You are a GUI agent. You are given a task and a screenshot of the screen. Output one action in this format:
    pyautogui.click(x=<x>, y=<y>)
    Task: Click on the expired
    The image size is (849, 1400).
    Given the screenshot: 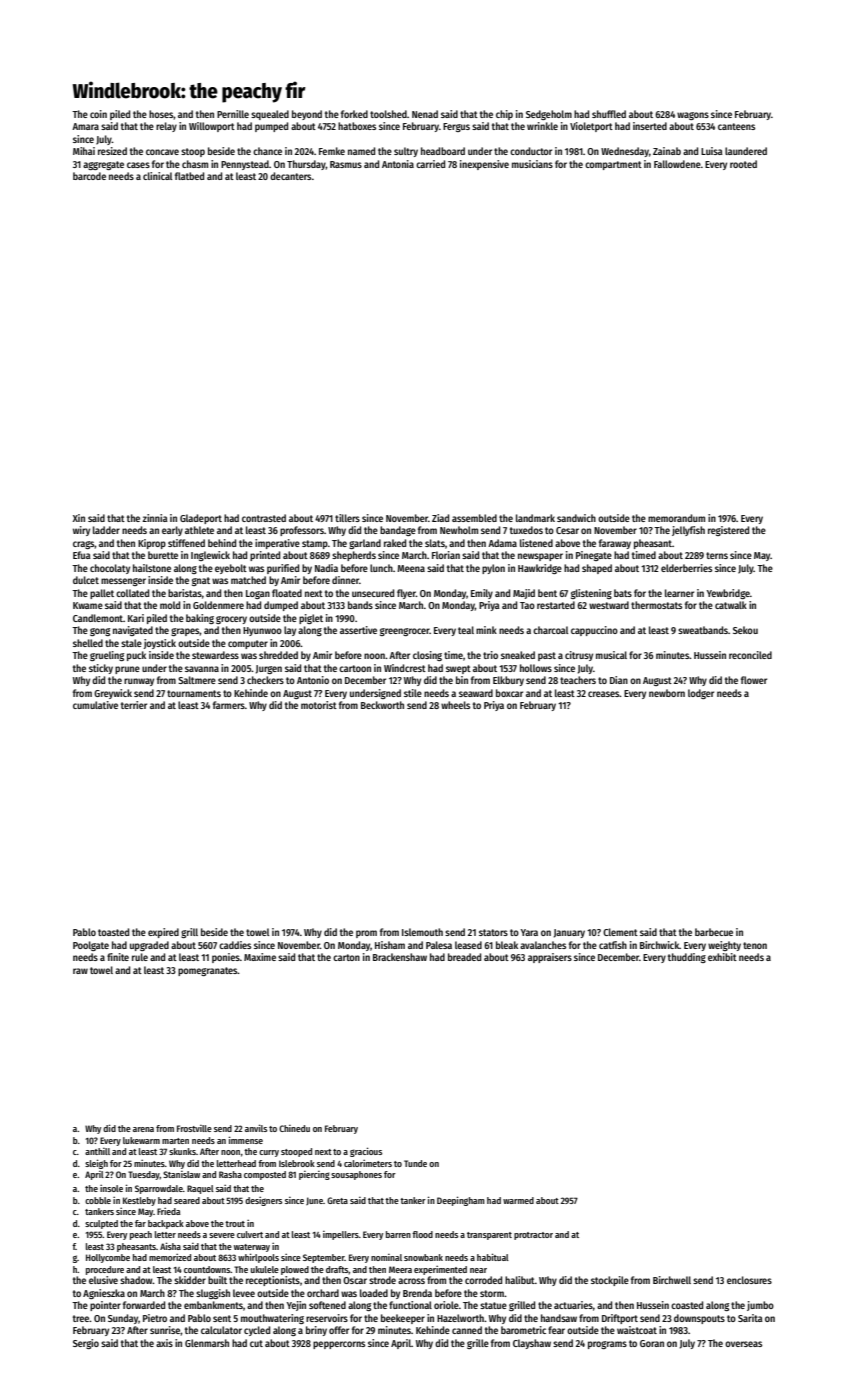 What is the action you would take?
    pyautogui.click(x=163, y=933)
